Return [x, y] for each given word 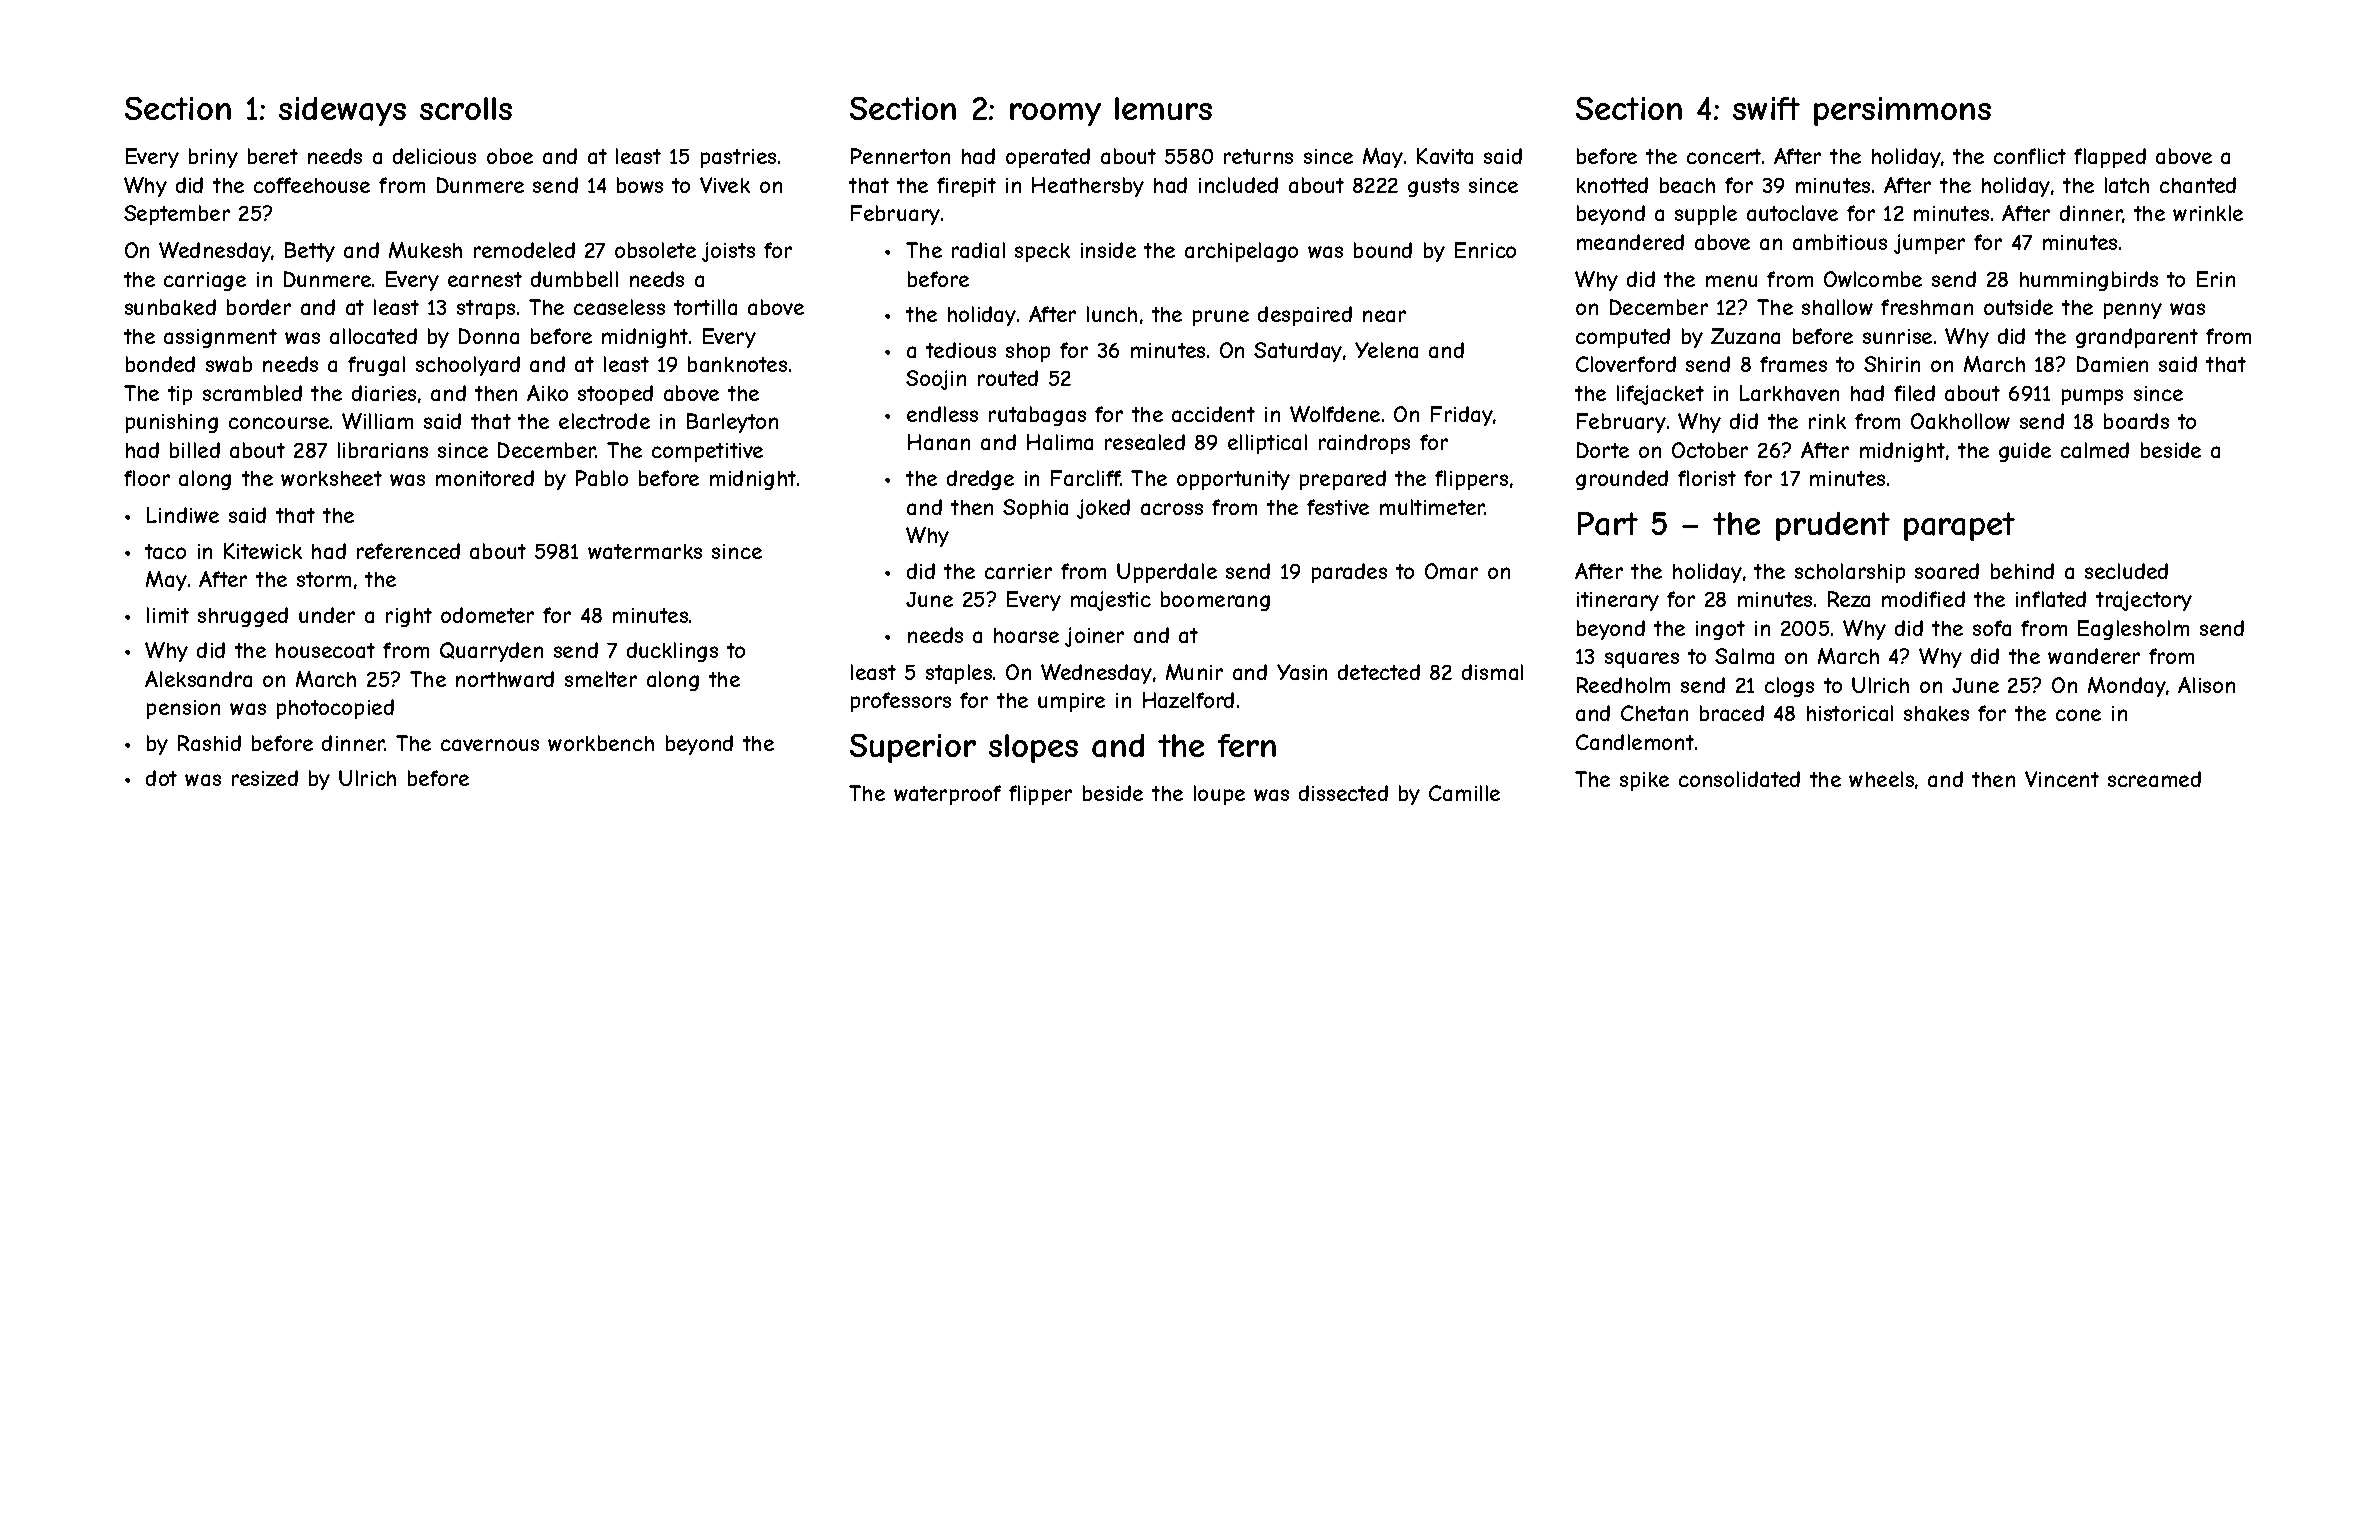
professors [901, 702]
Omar [1451, 571]
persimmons [1902, 111]
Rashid [209, 743]
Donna [489, 336]
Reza [1849, 599]
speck [1042, 252]
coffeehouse [312, 185]
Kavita [1445, 156]
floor [147, 478]
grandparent [2137, 338]
